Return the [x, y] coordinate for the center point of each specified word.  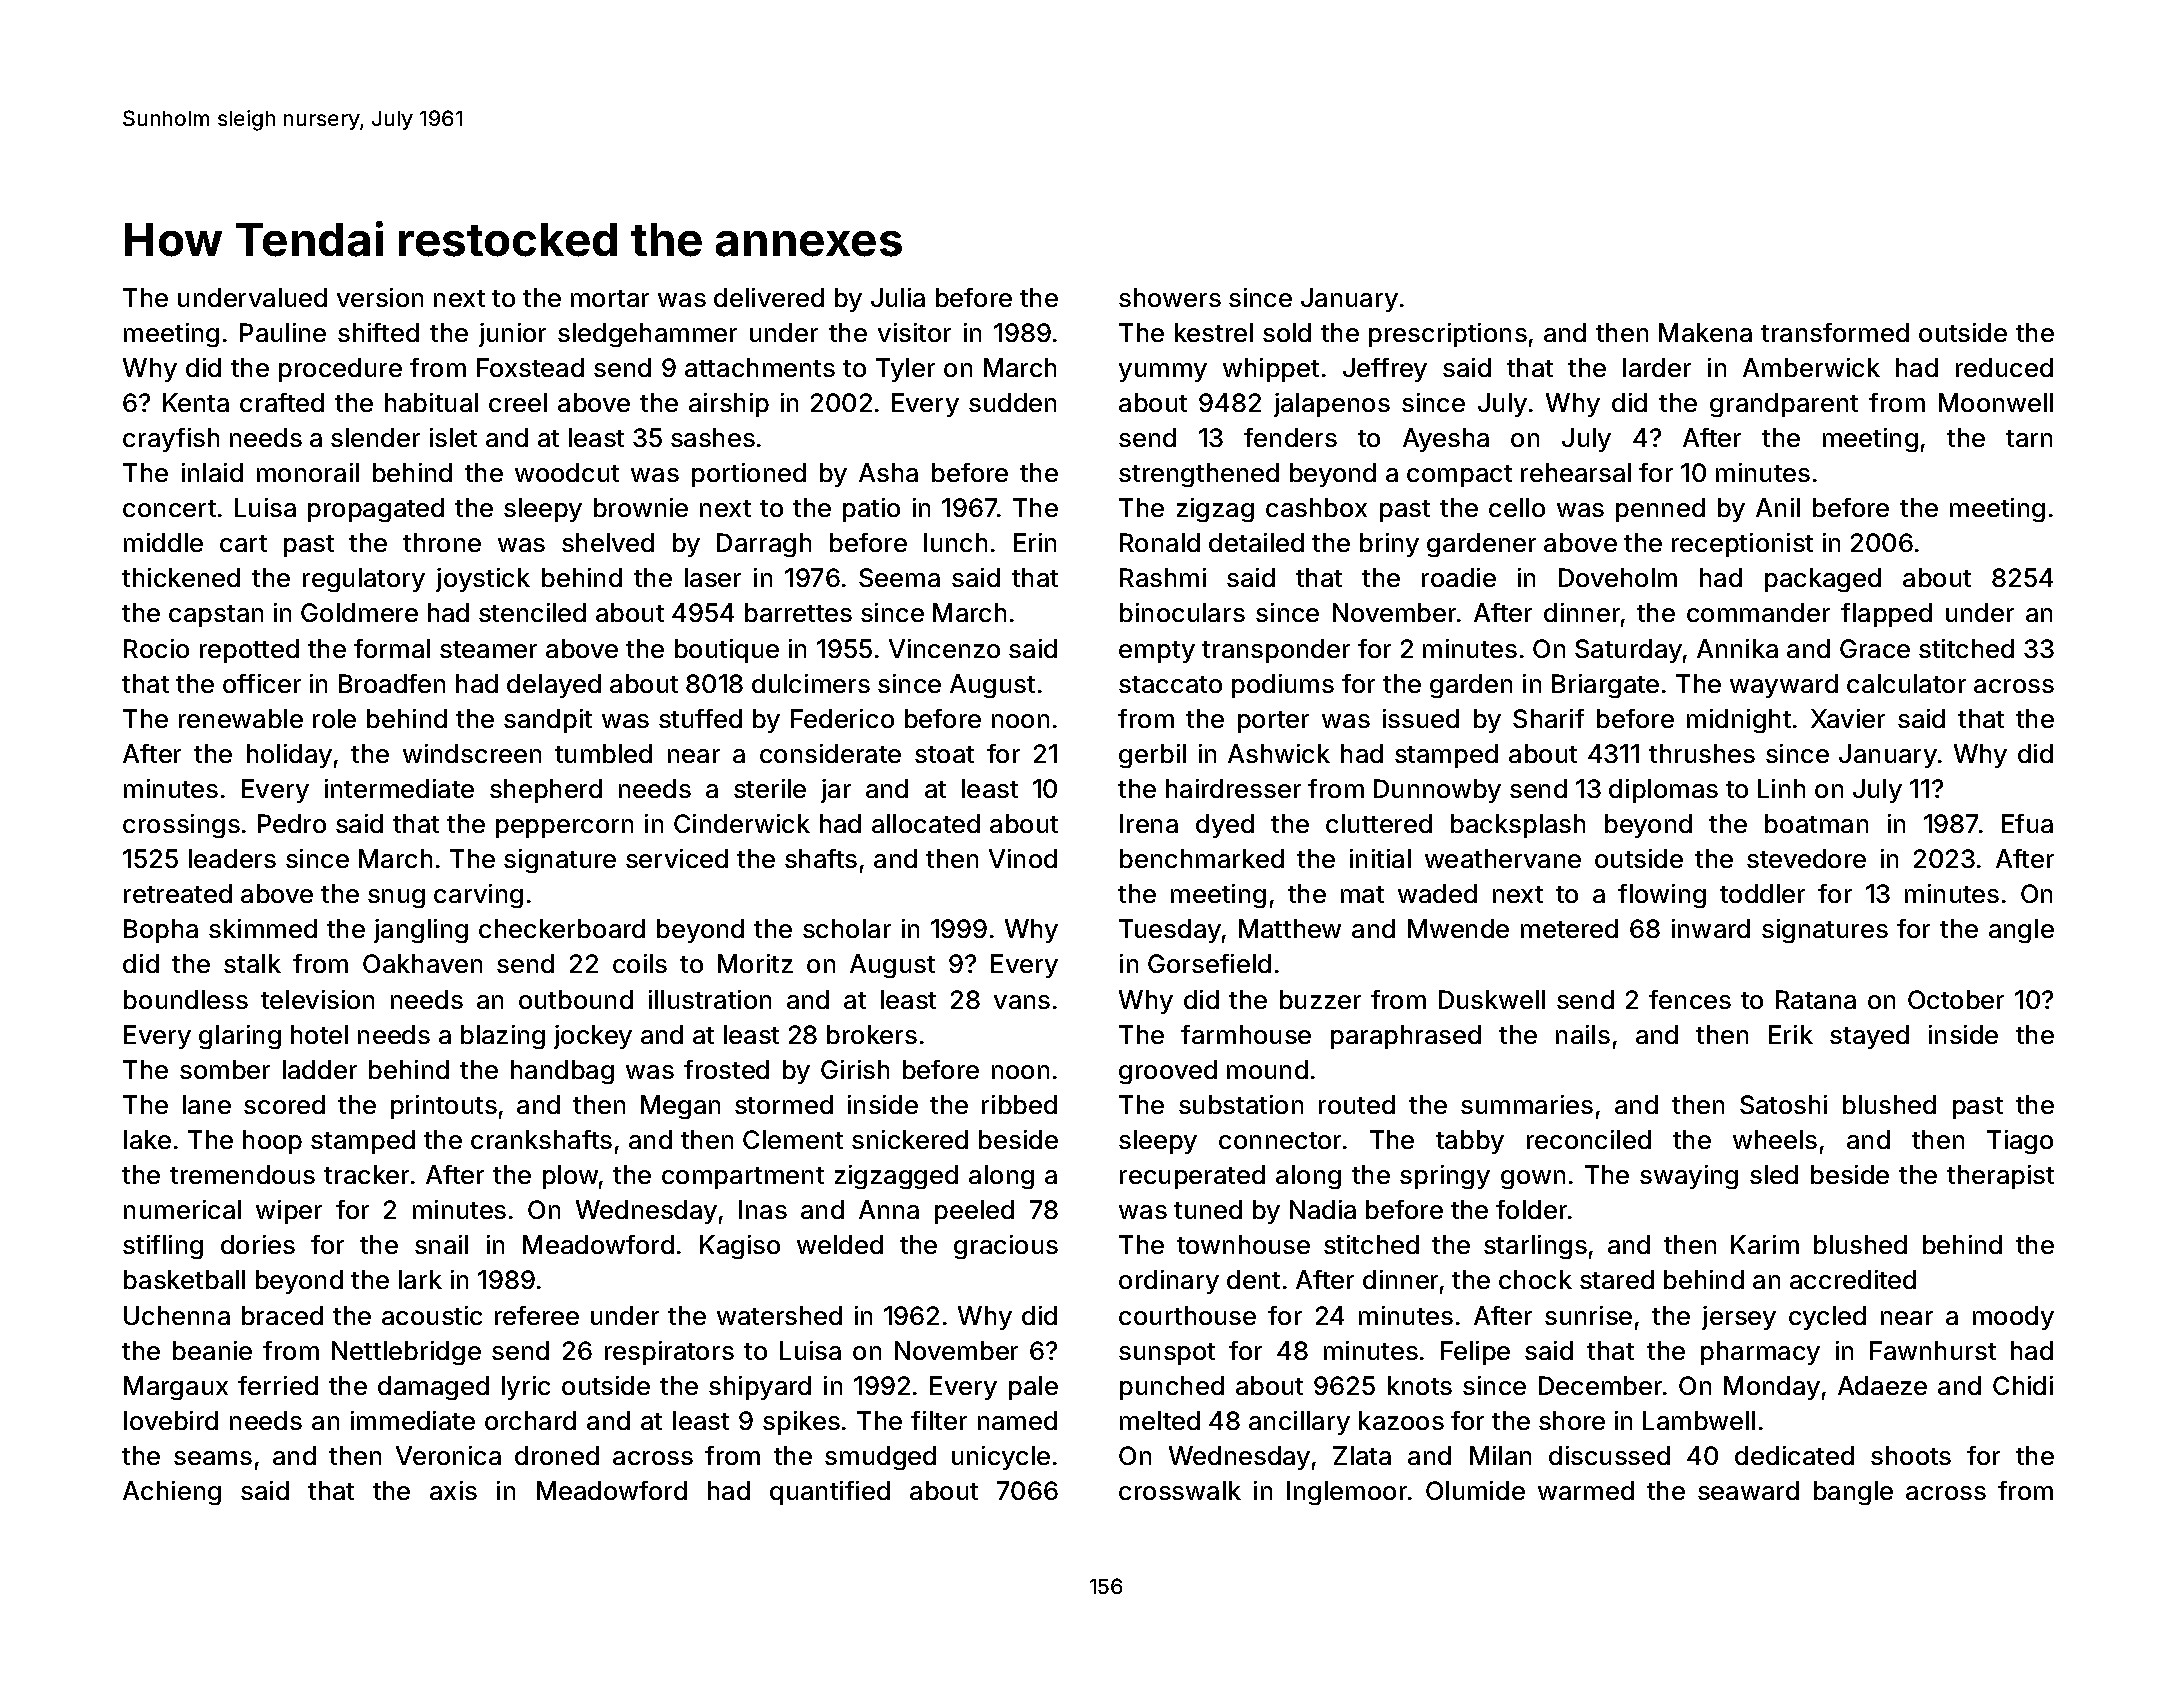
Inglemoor [1347, 1493]
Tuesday [1170, 931]
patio [871, 510]
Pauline [283, 332]
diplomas [1663, 791]
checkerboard [562, 928]
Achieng [172, 1493]
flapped [1886, 615]
